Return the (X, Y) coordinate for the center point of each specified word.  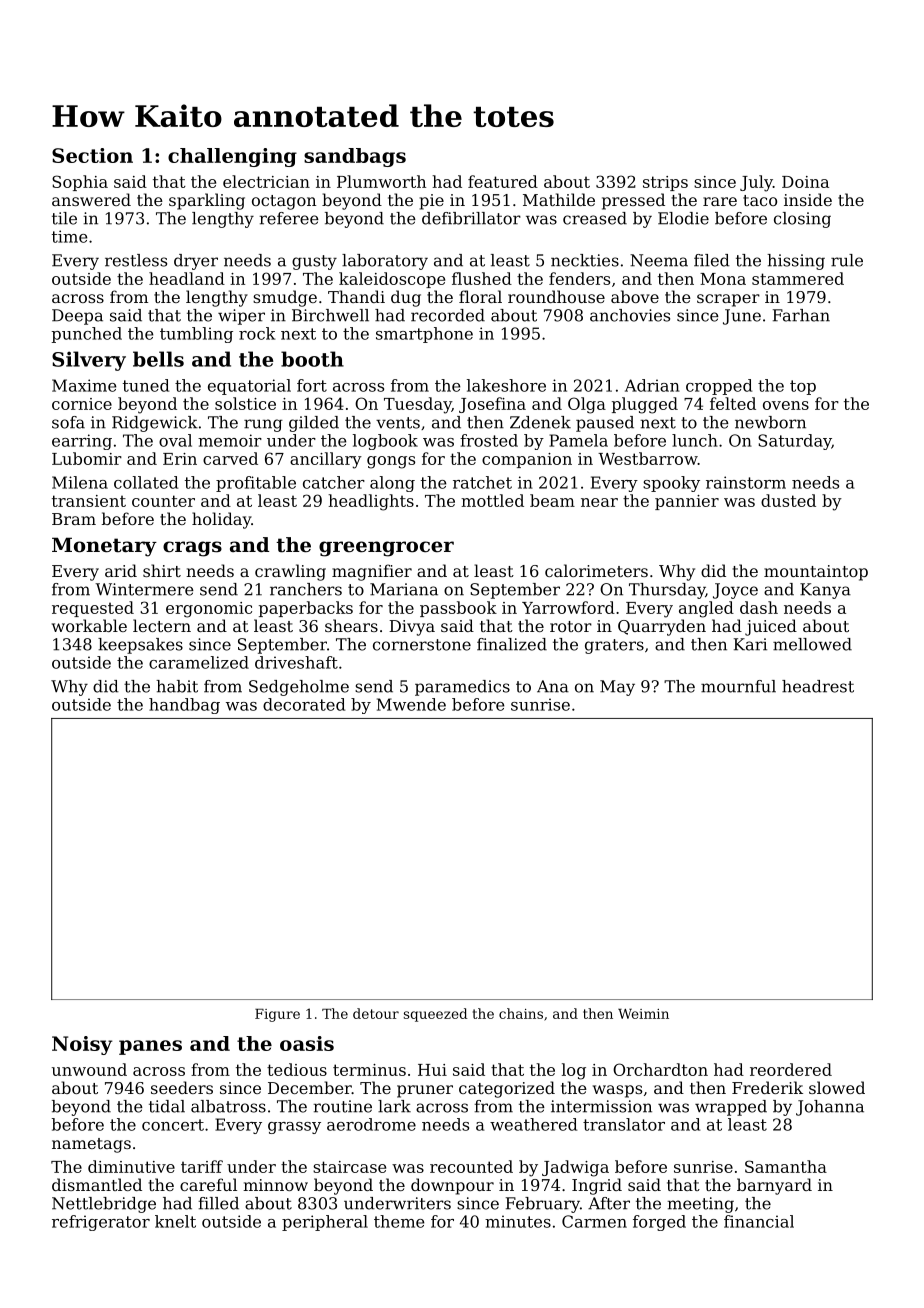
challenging (232, 157)
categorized (507, 1089)
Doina (805, 182)
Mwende (411, 704)
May (617, 688)
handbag (184, 706)
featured (503, 181)
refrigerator (101, 1223)
